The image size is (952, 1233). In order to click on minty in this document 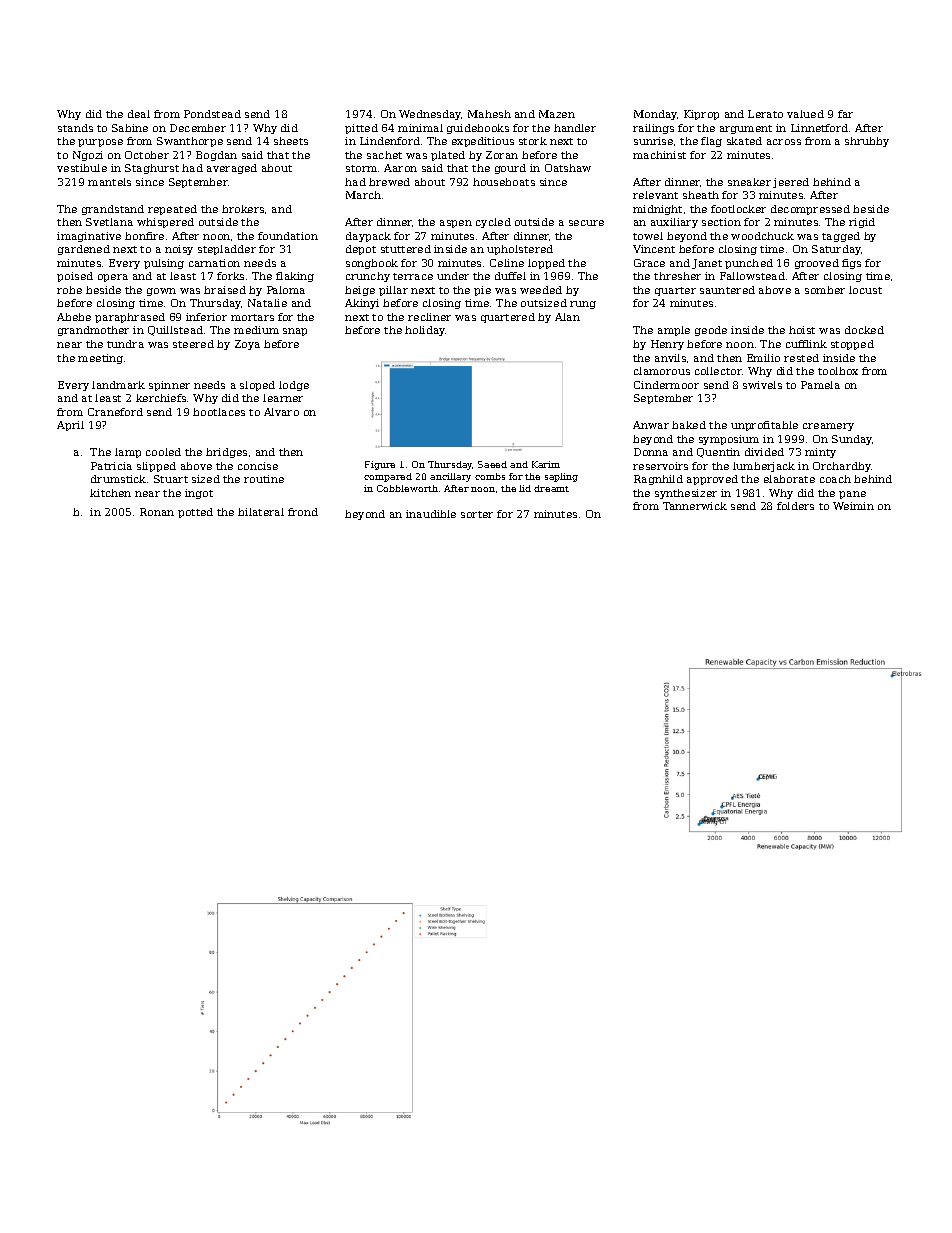, I will do `click(820, 453)`.
